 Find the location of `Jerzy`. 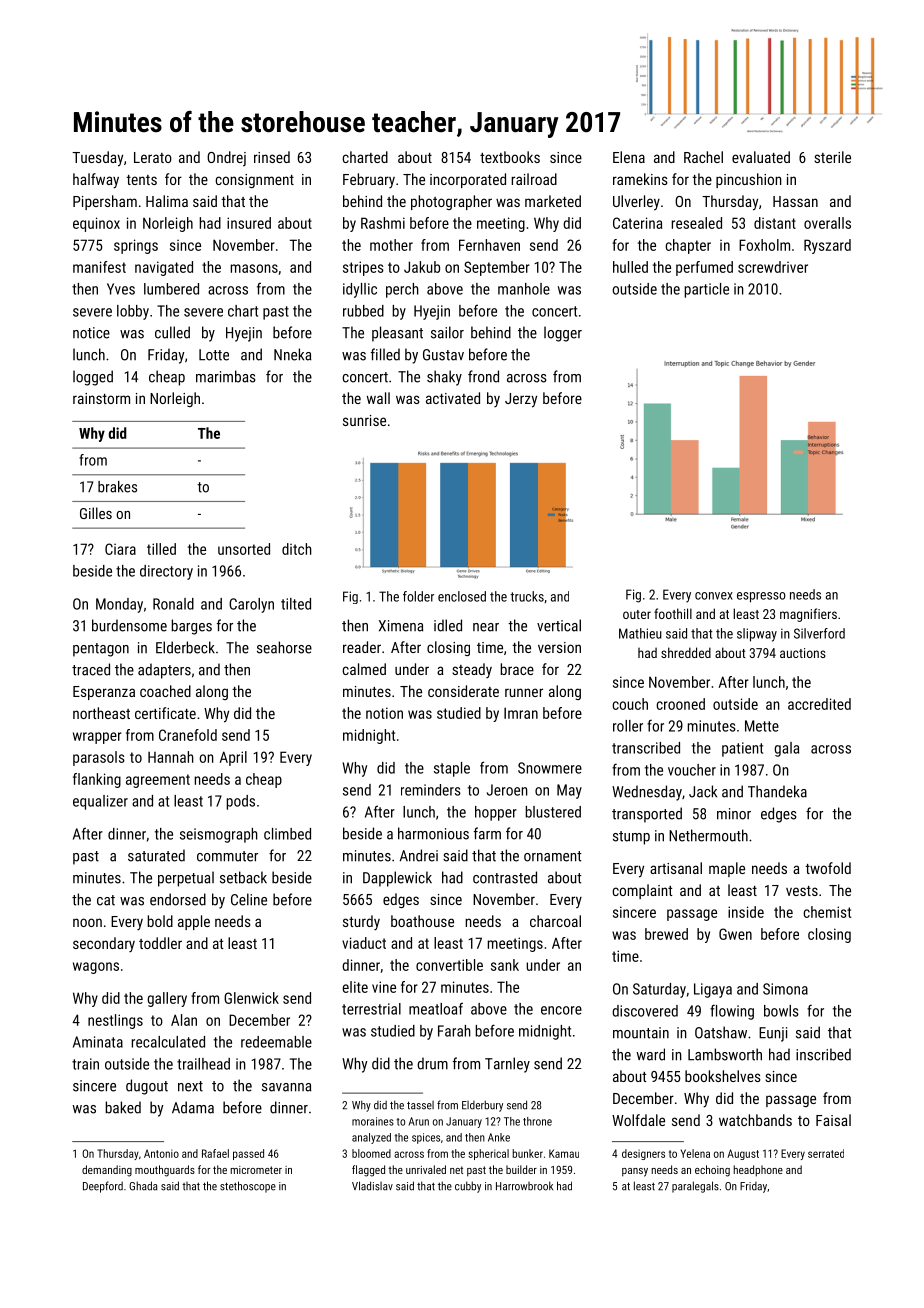

Jerzy is located at coordinates (521, 400).
